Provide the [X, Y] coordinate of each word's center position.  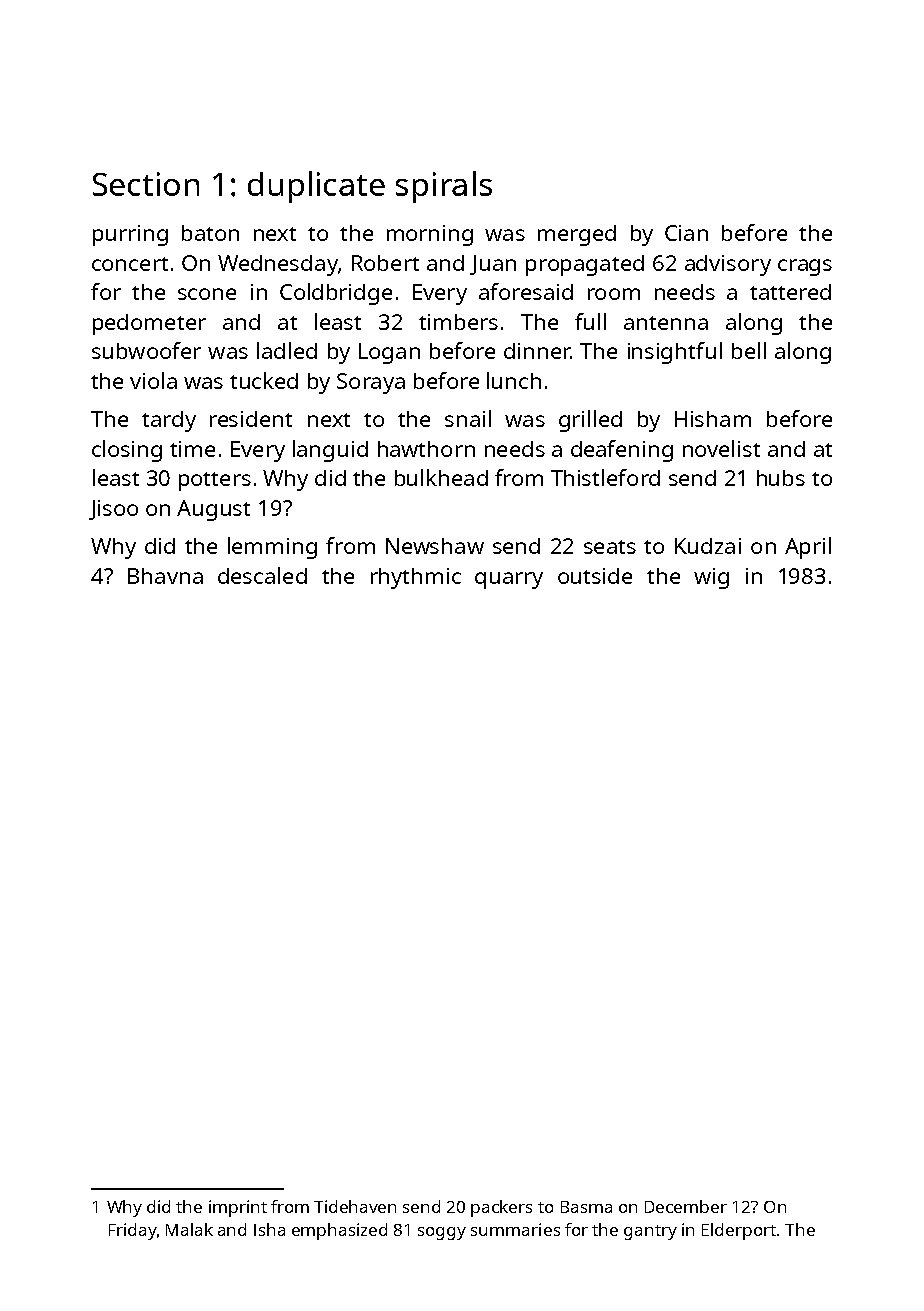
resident [251, 419]
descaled [262, 575]
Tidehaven [355, 1206]
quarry [509, 580]
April [808, 548]
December [686, 1206]
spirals [444, 187]
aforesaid [526, 291]
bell [749, 350]
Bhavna [165, 576]
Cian [686, 233]
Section [146, 184]
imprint [238, 1208]
